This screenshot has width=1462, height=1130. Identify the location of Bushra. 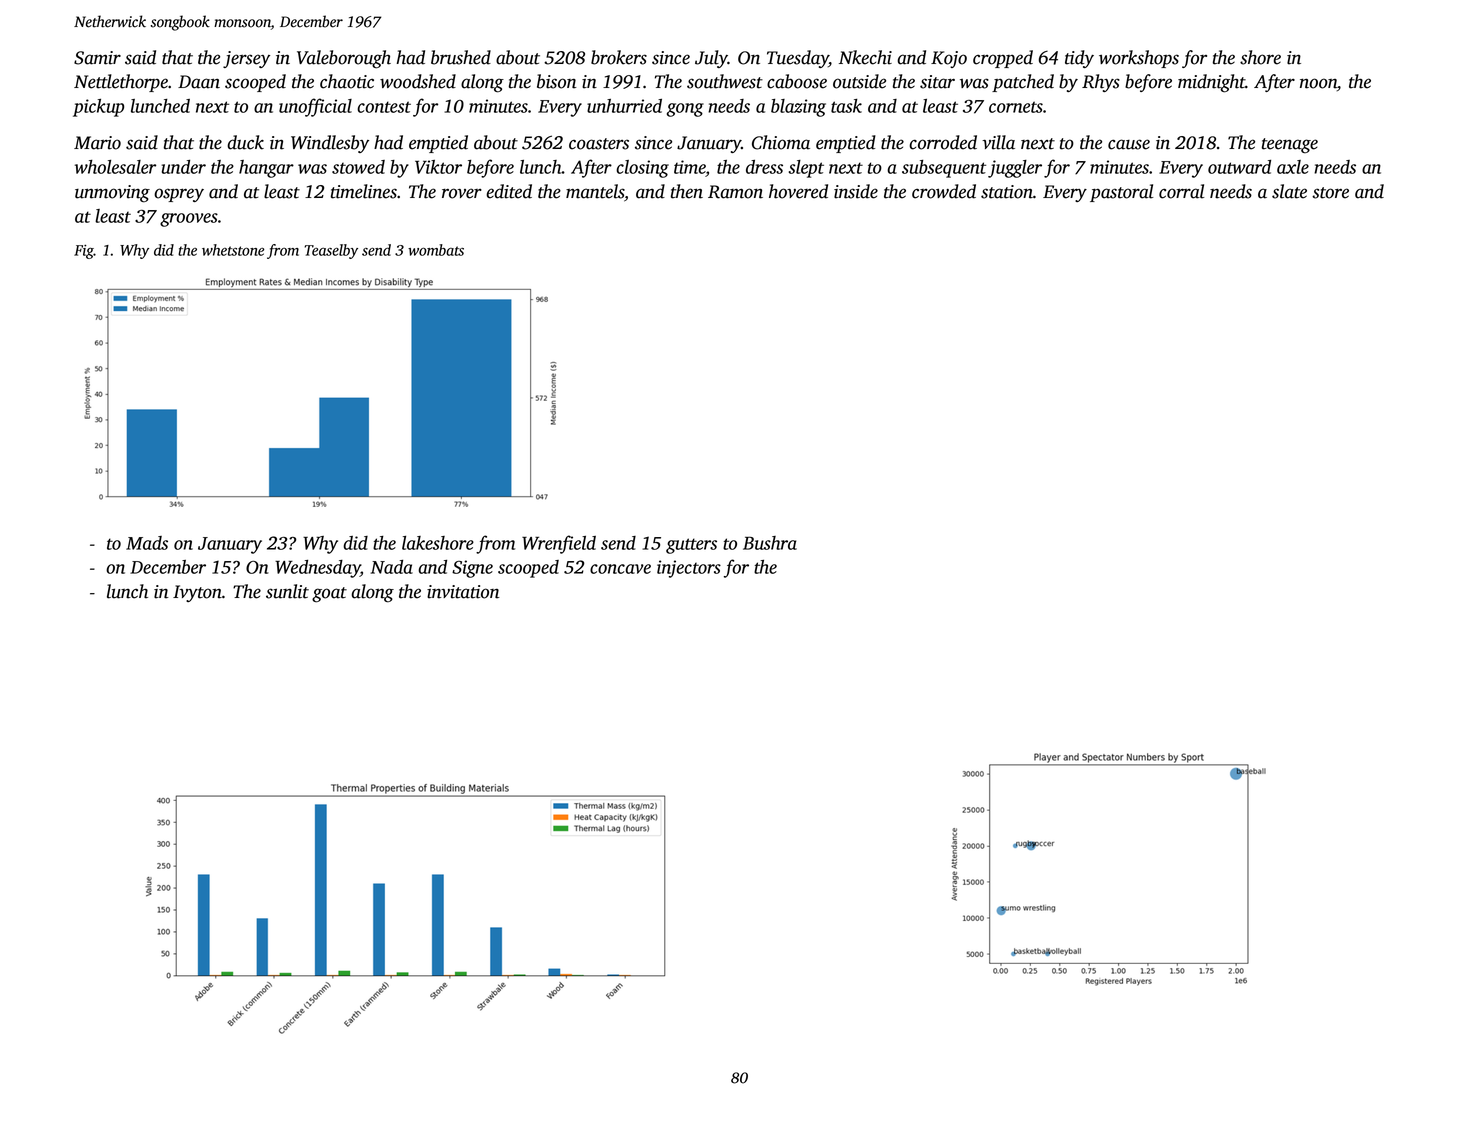
(770, 543).
